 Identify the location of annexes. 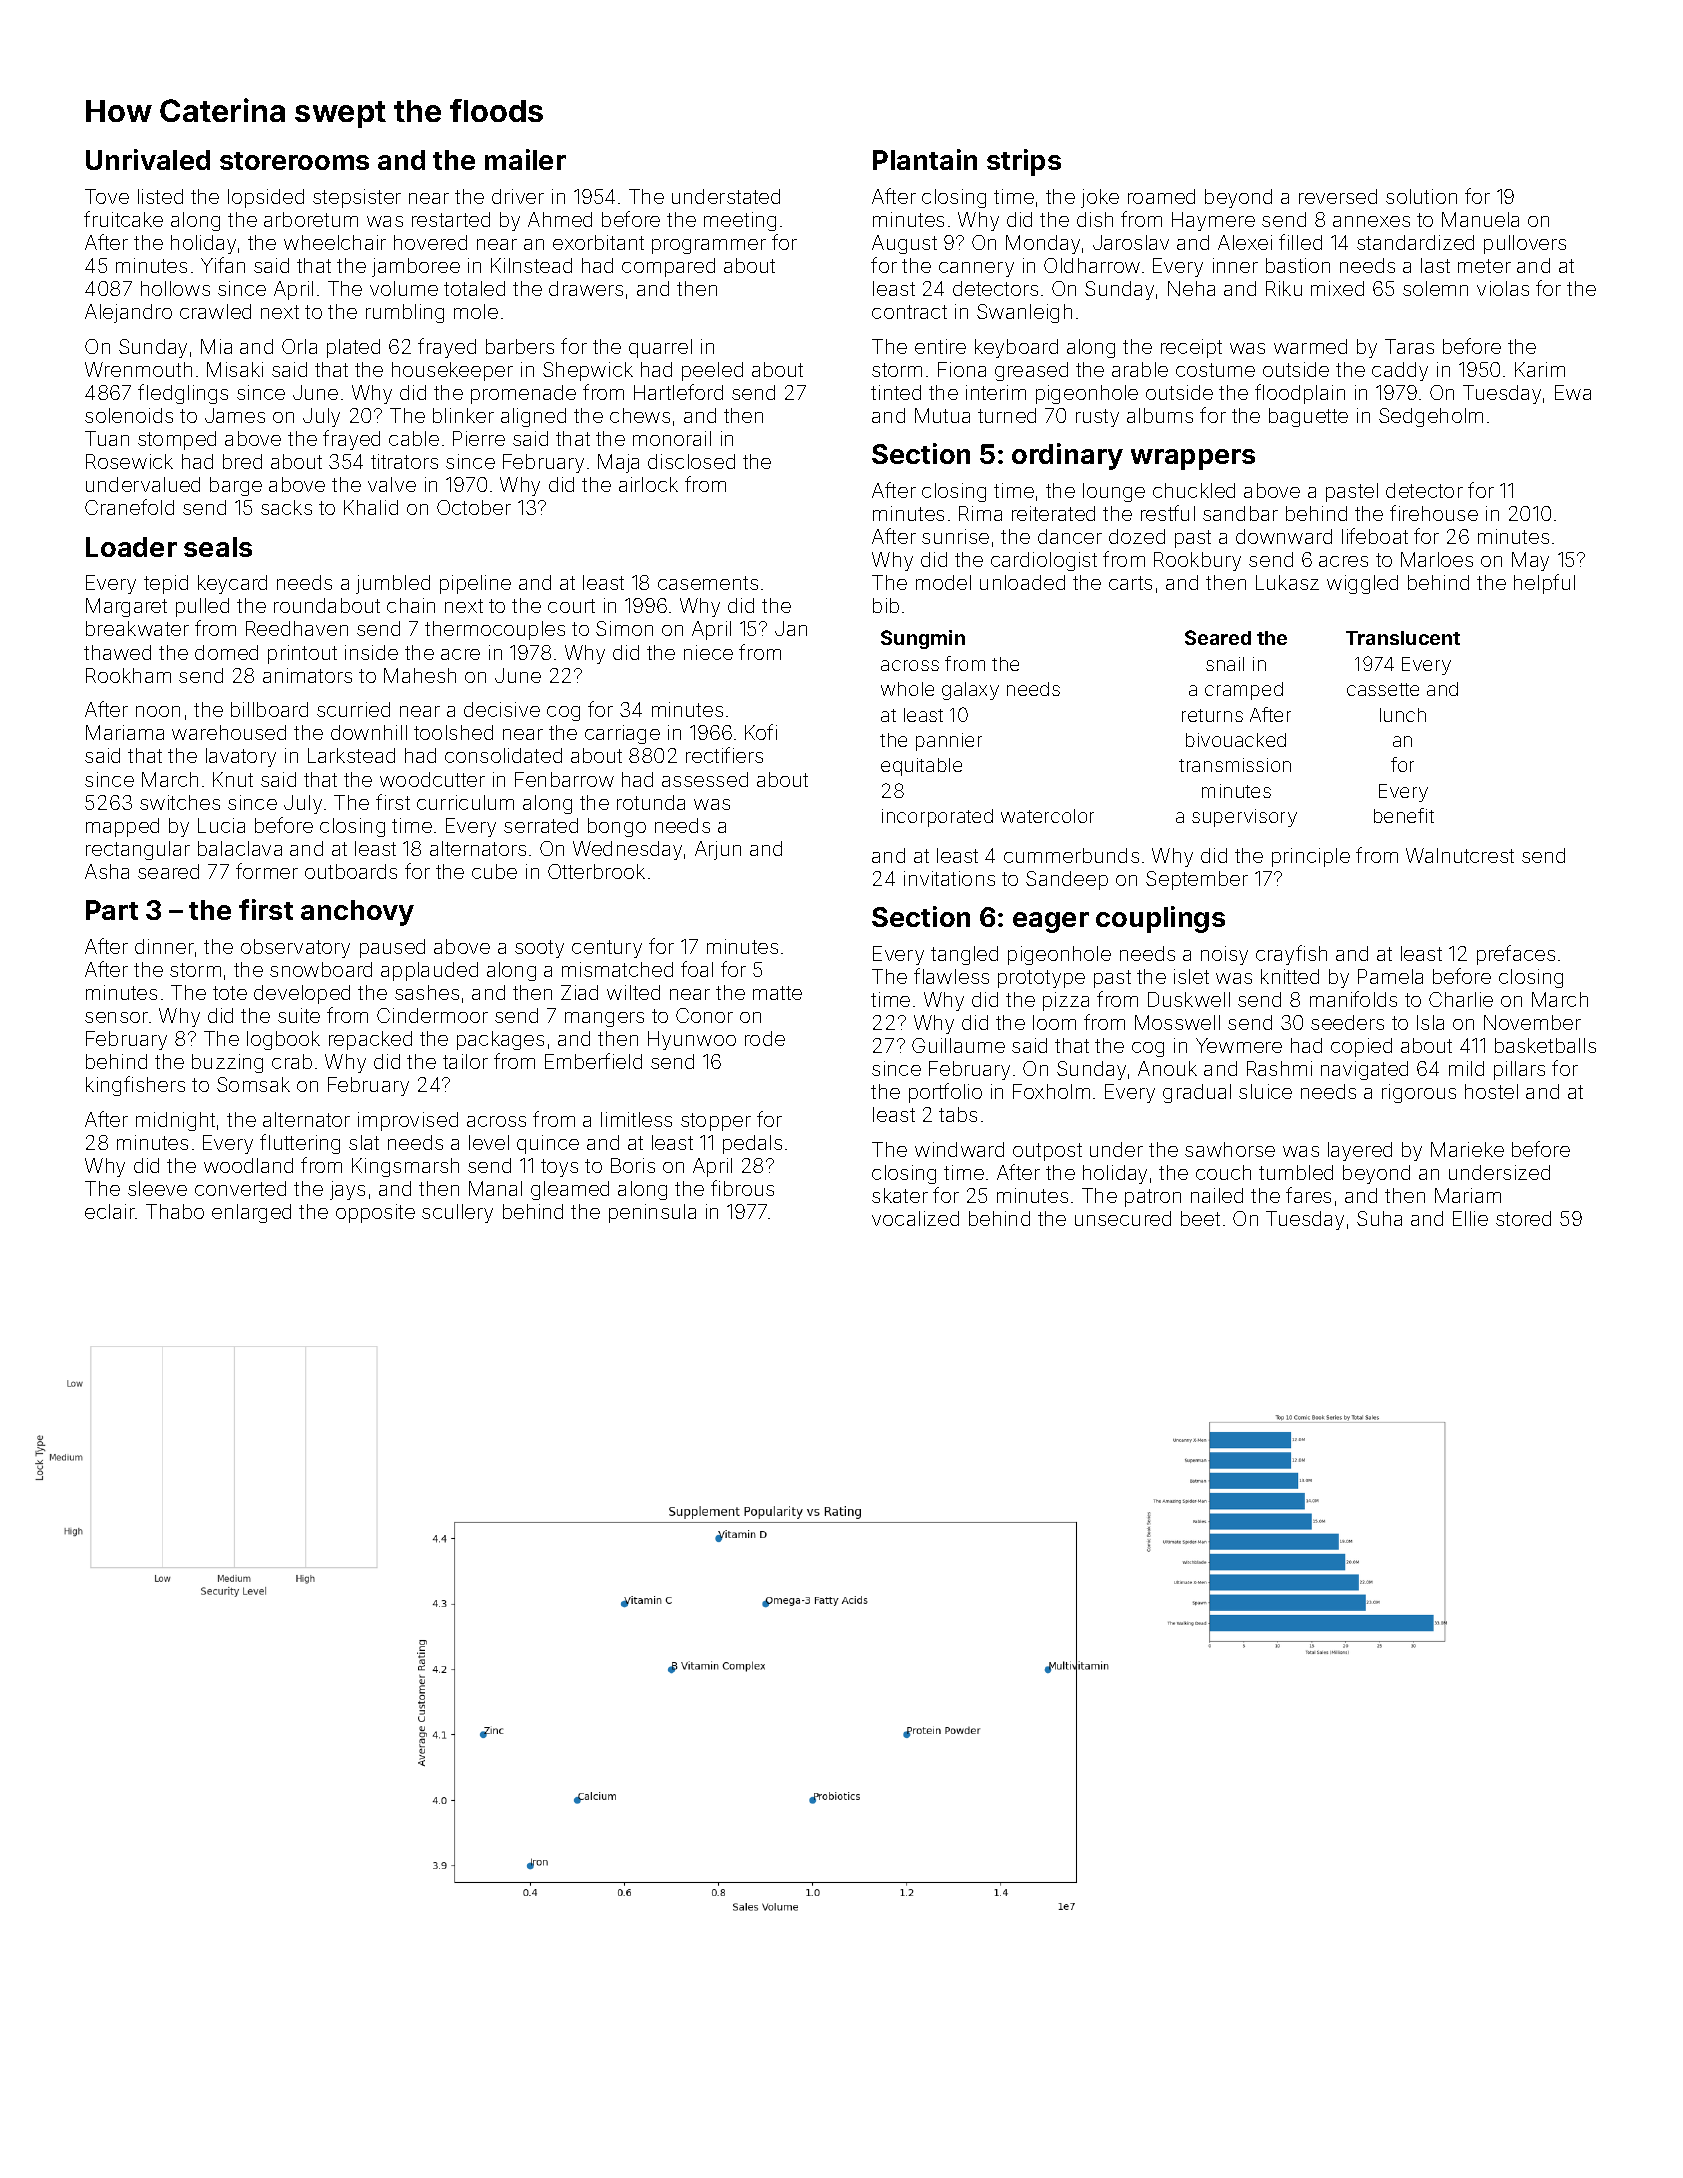
(1371, 221).
